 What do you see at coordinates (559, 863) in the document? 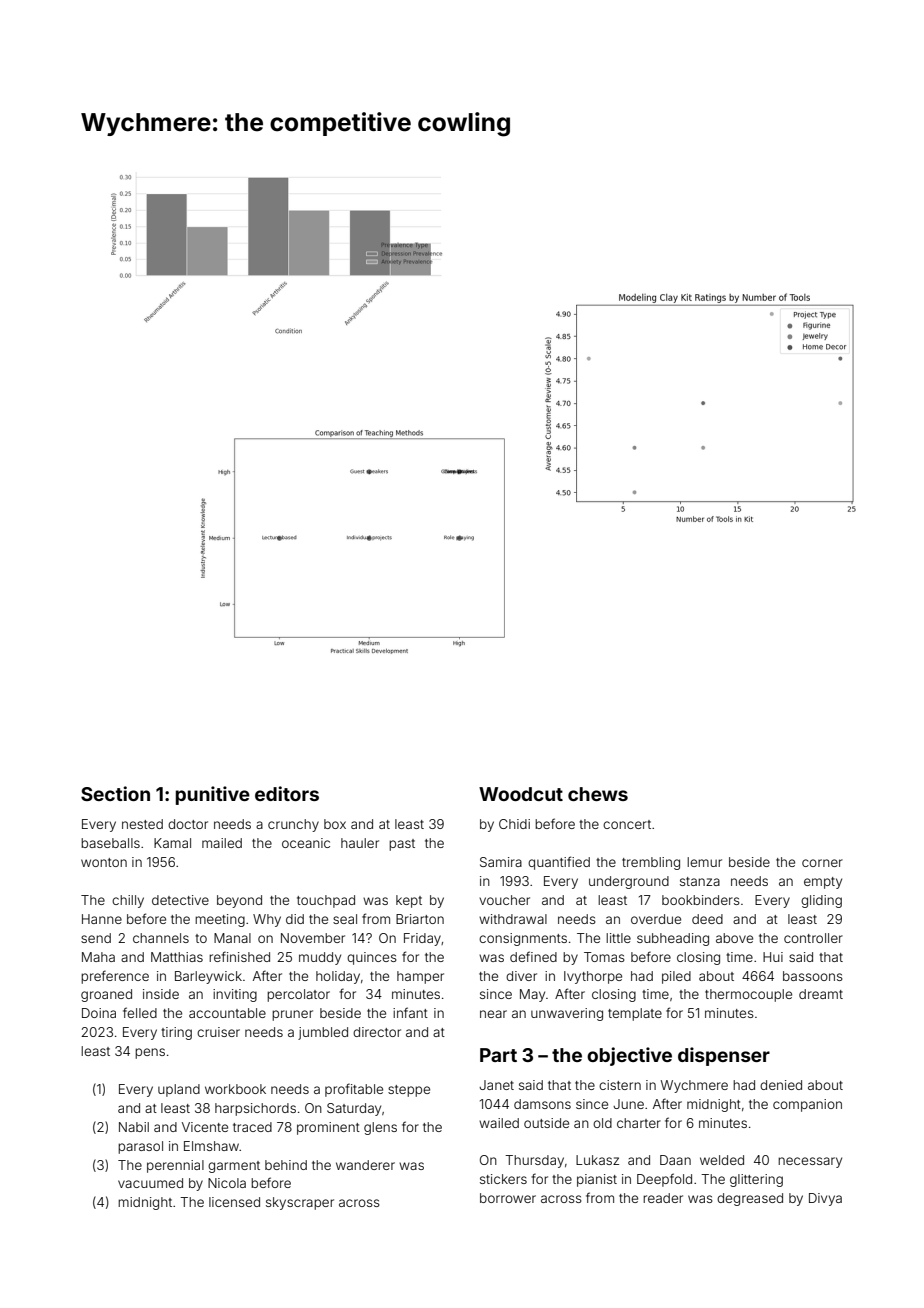
I see `quantified` at bounding box center [559, 863].
